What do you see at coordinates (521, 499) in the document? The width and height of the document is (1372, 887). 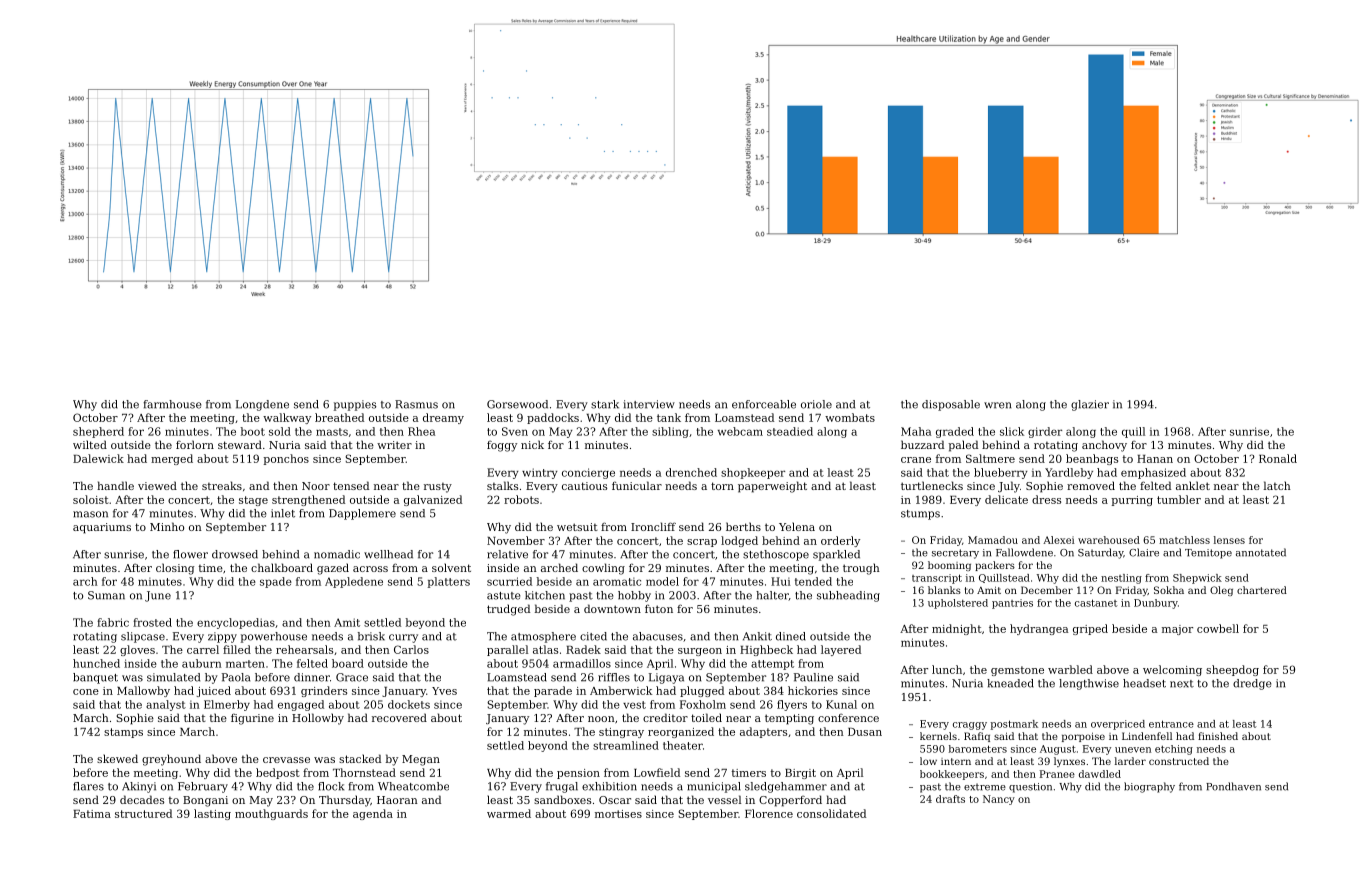 I see `robots` at bounding box center [521, 499].
